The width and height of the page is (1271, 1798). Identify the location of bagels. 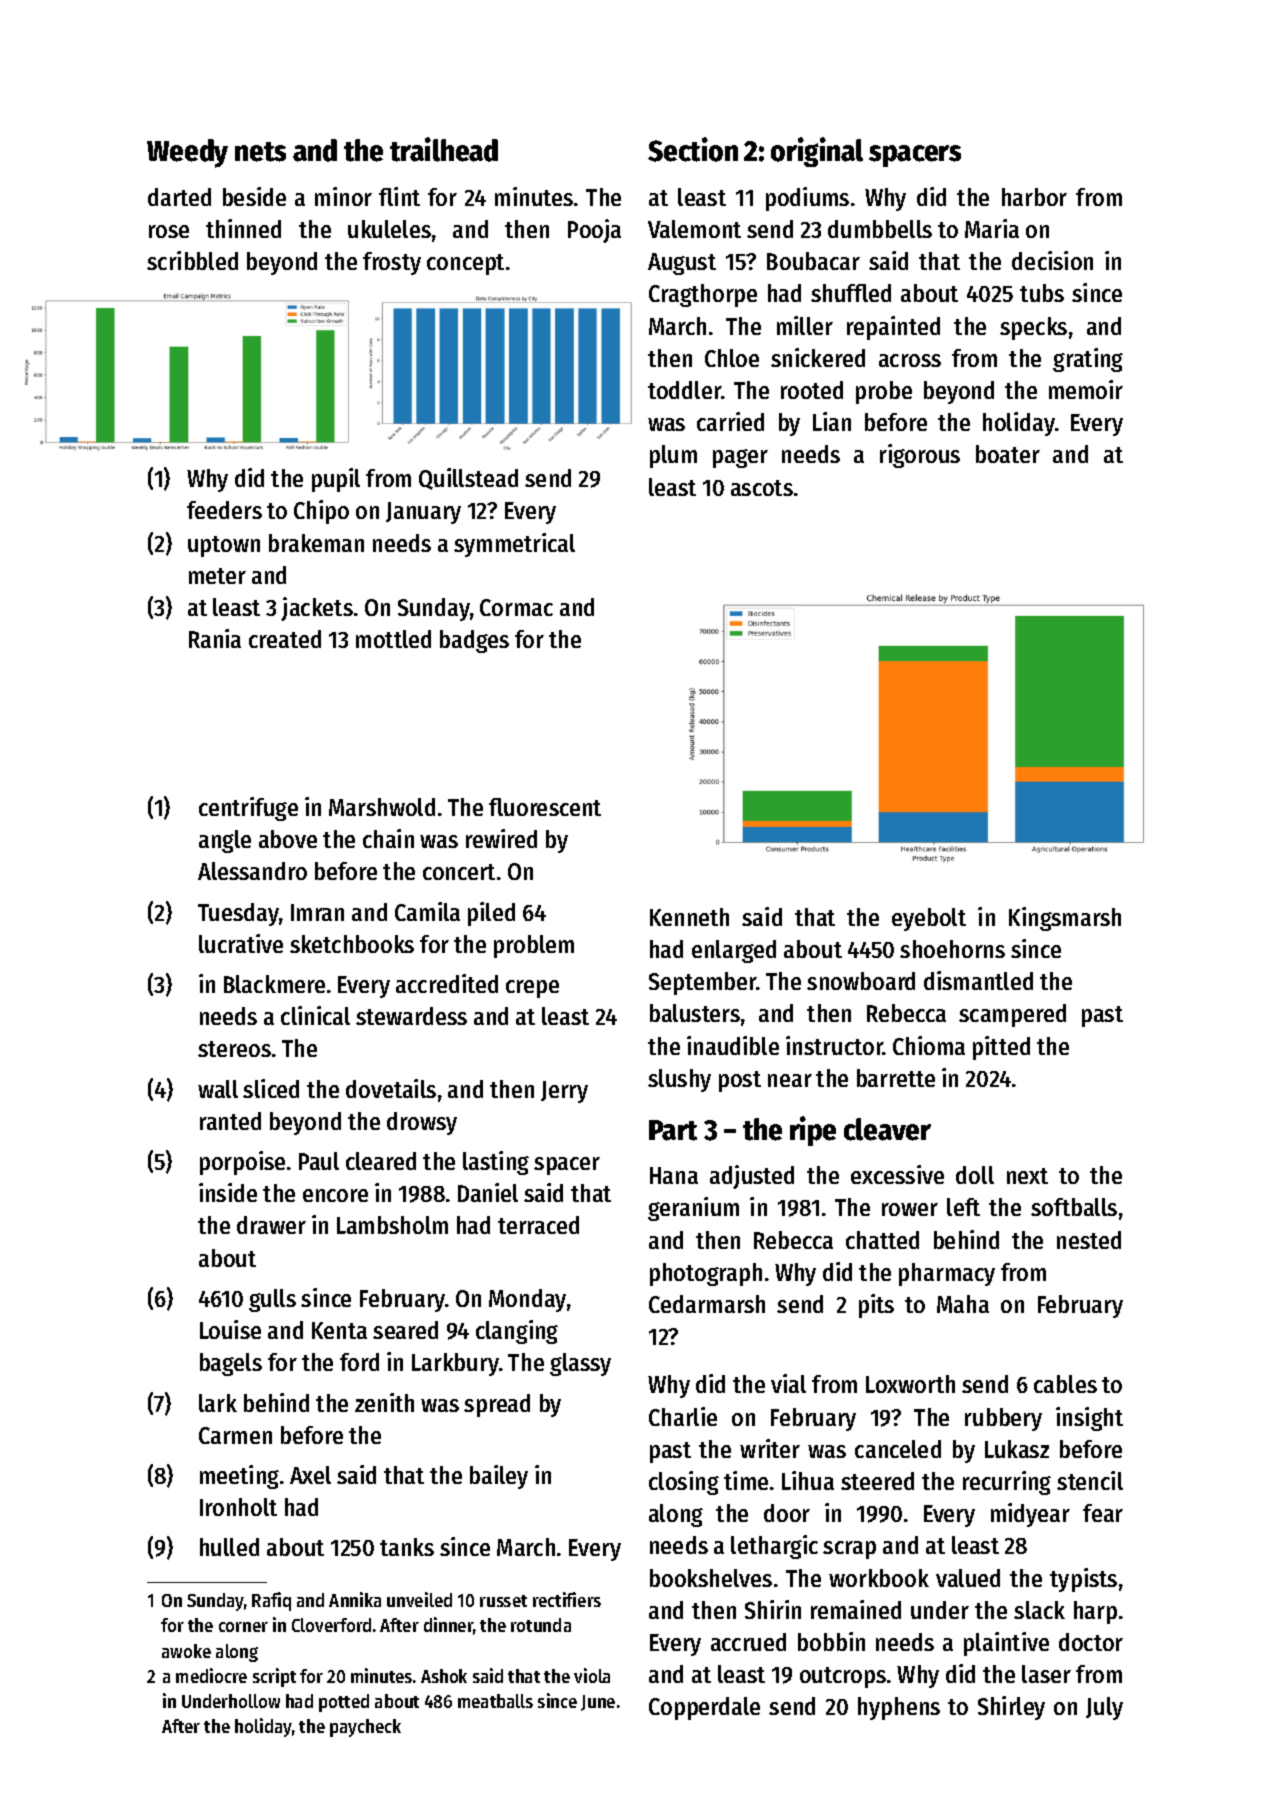
(231, 1364).
